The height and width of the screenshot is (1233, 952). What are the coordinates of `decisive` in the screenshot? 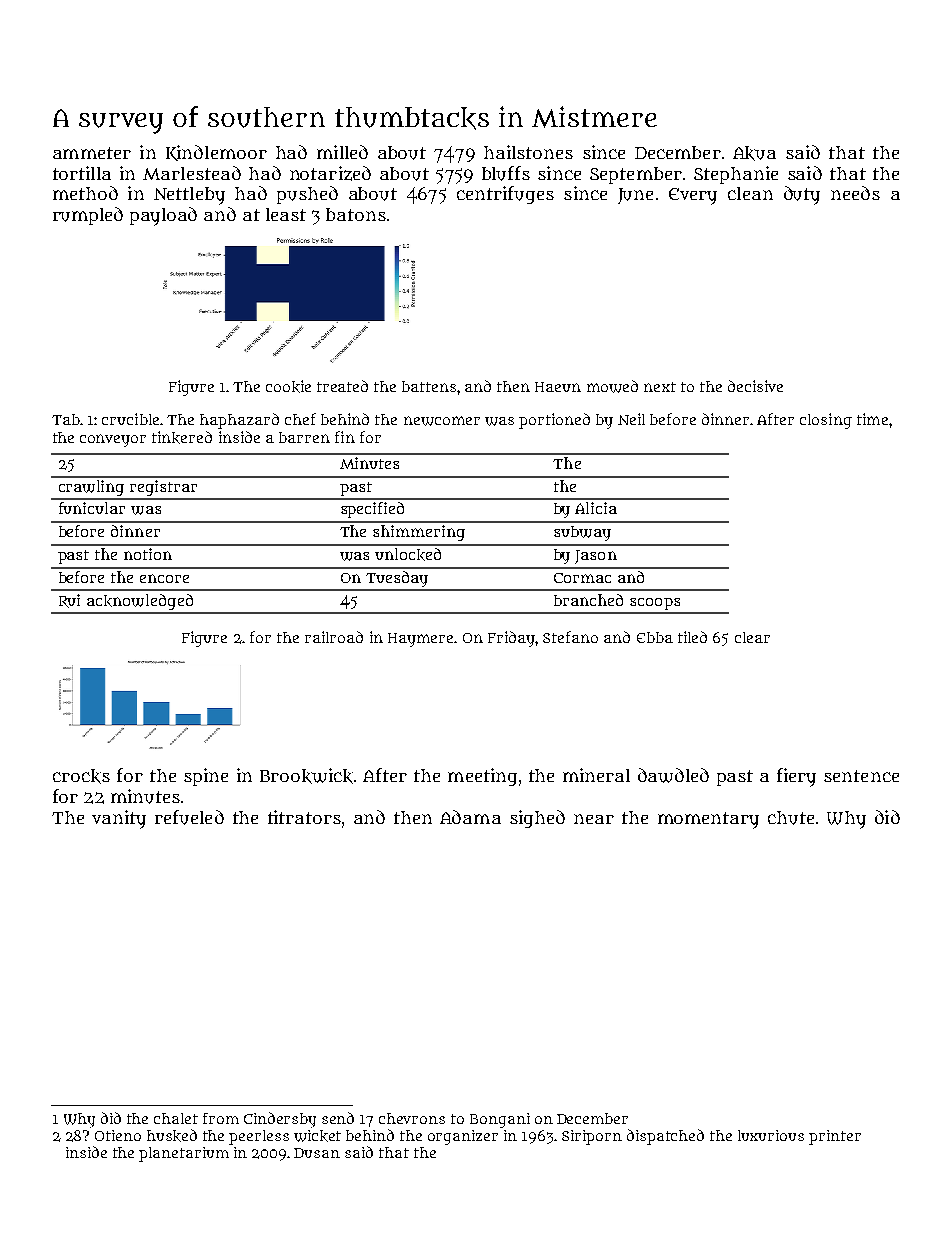 It's located at (755, 386).
